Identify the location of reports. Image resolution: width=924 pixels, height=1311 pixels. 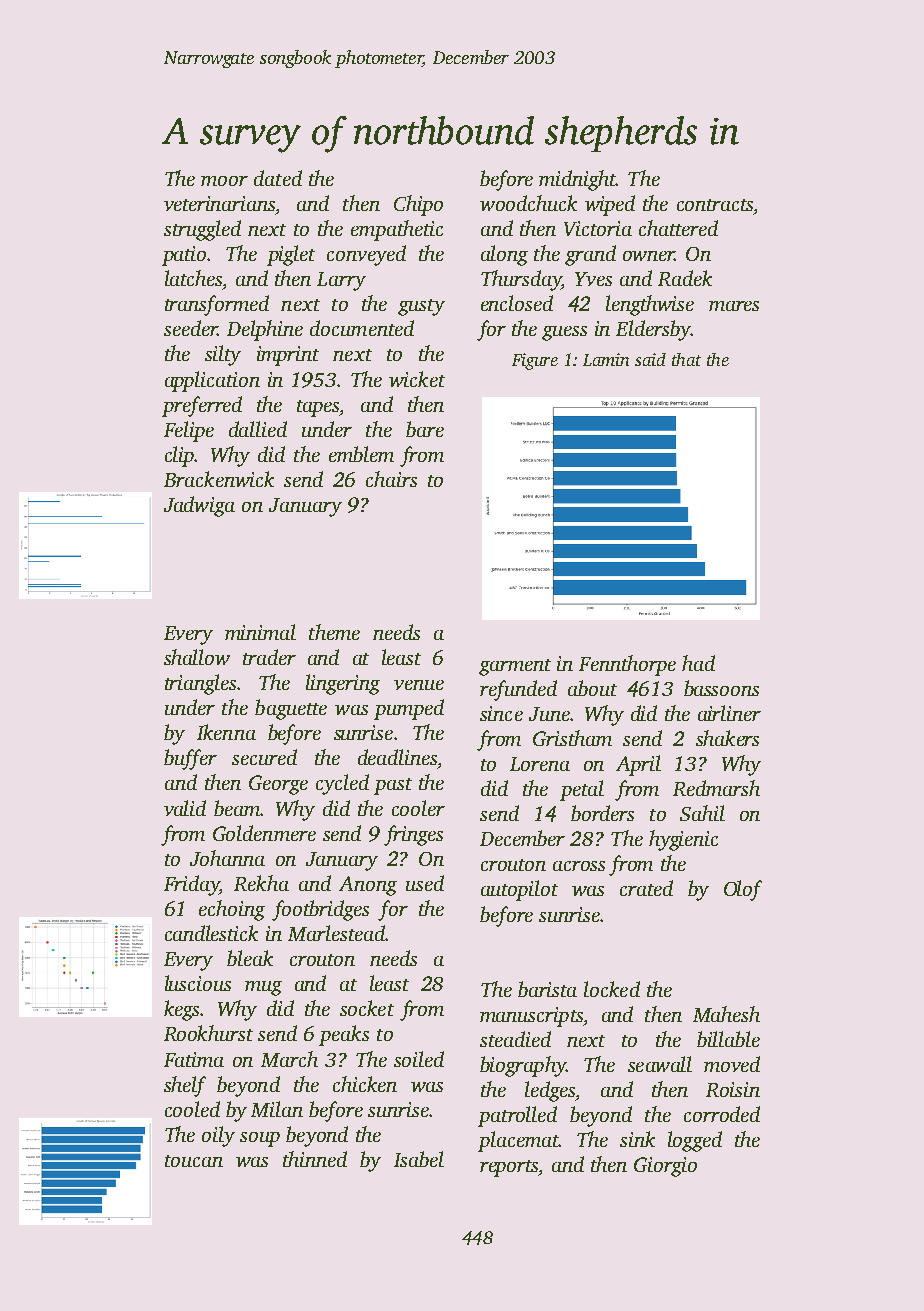
(509, 1168).
